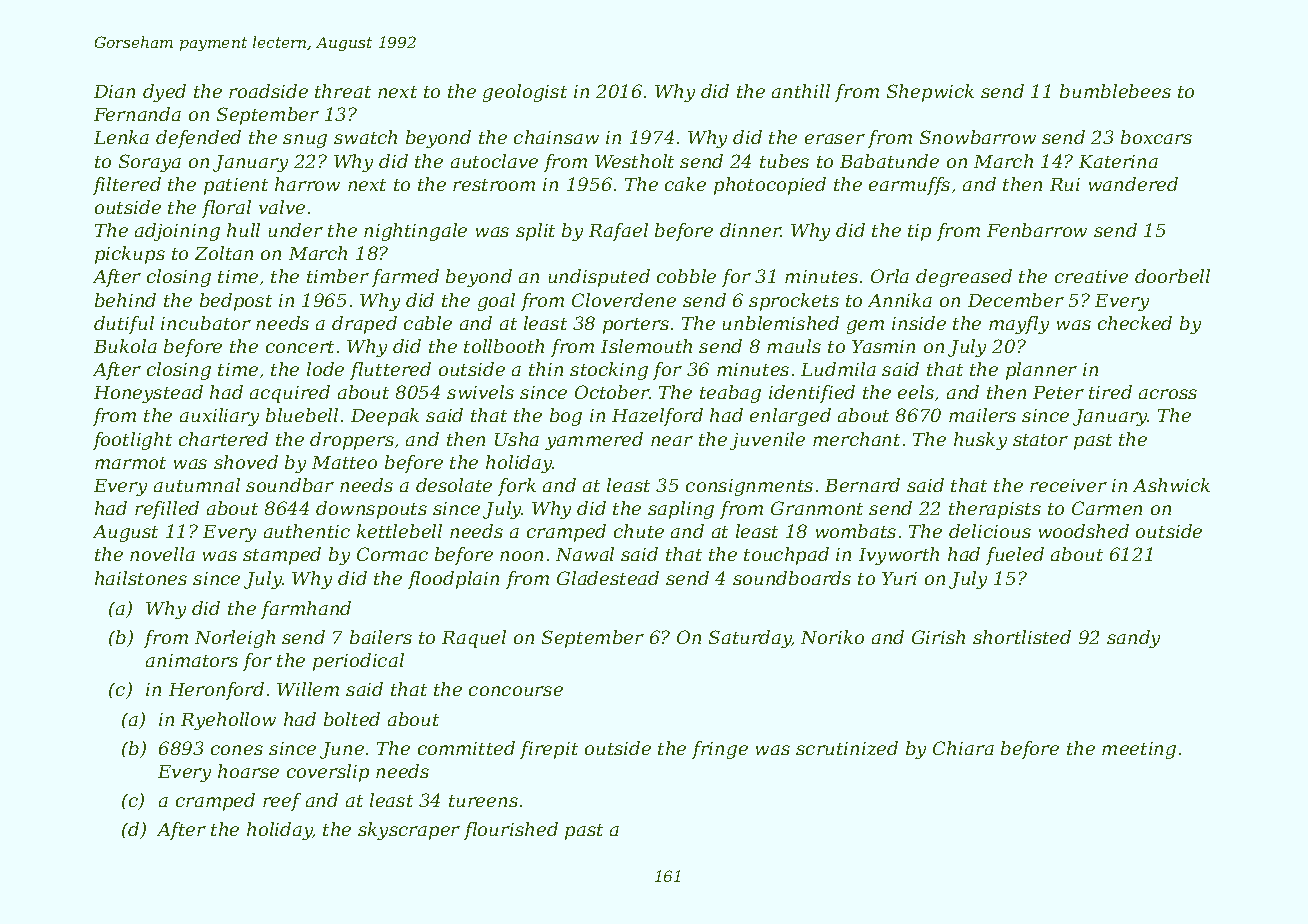 The height and width of the screenshot is (924, 1308). I want to click on therapists, so click(995, 510).
